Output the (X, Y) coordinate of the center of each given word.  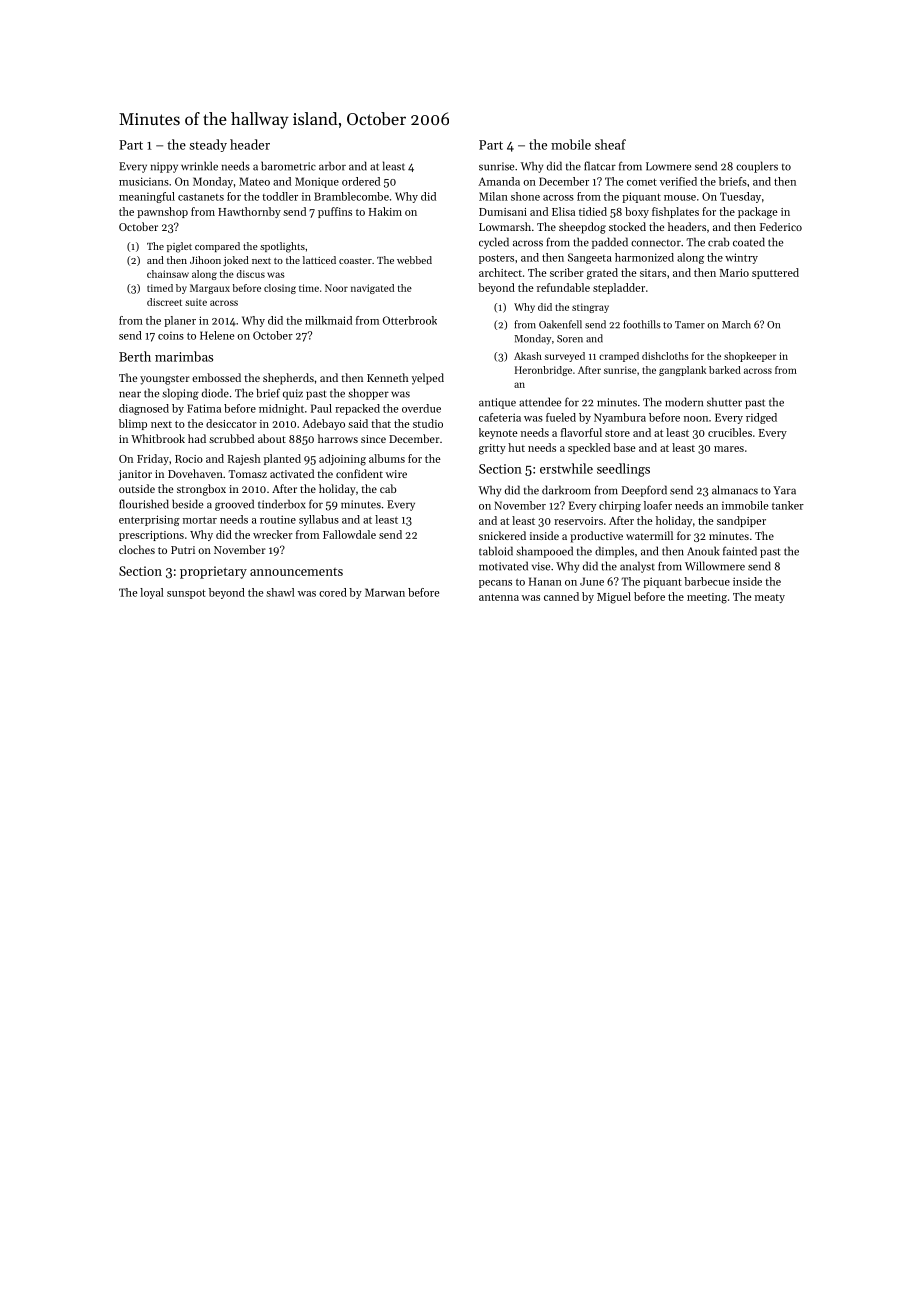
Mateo (254, 181)
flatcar (600, 166)
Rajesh (244, 459)
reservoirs (578, 521)
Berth (135, 356)
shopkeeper (750, 357)
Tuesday (740, 197)
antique (497, 403)
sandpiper (741, 521)
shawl (280, 592)
